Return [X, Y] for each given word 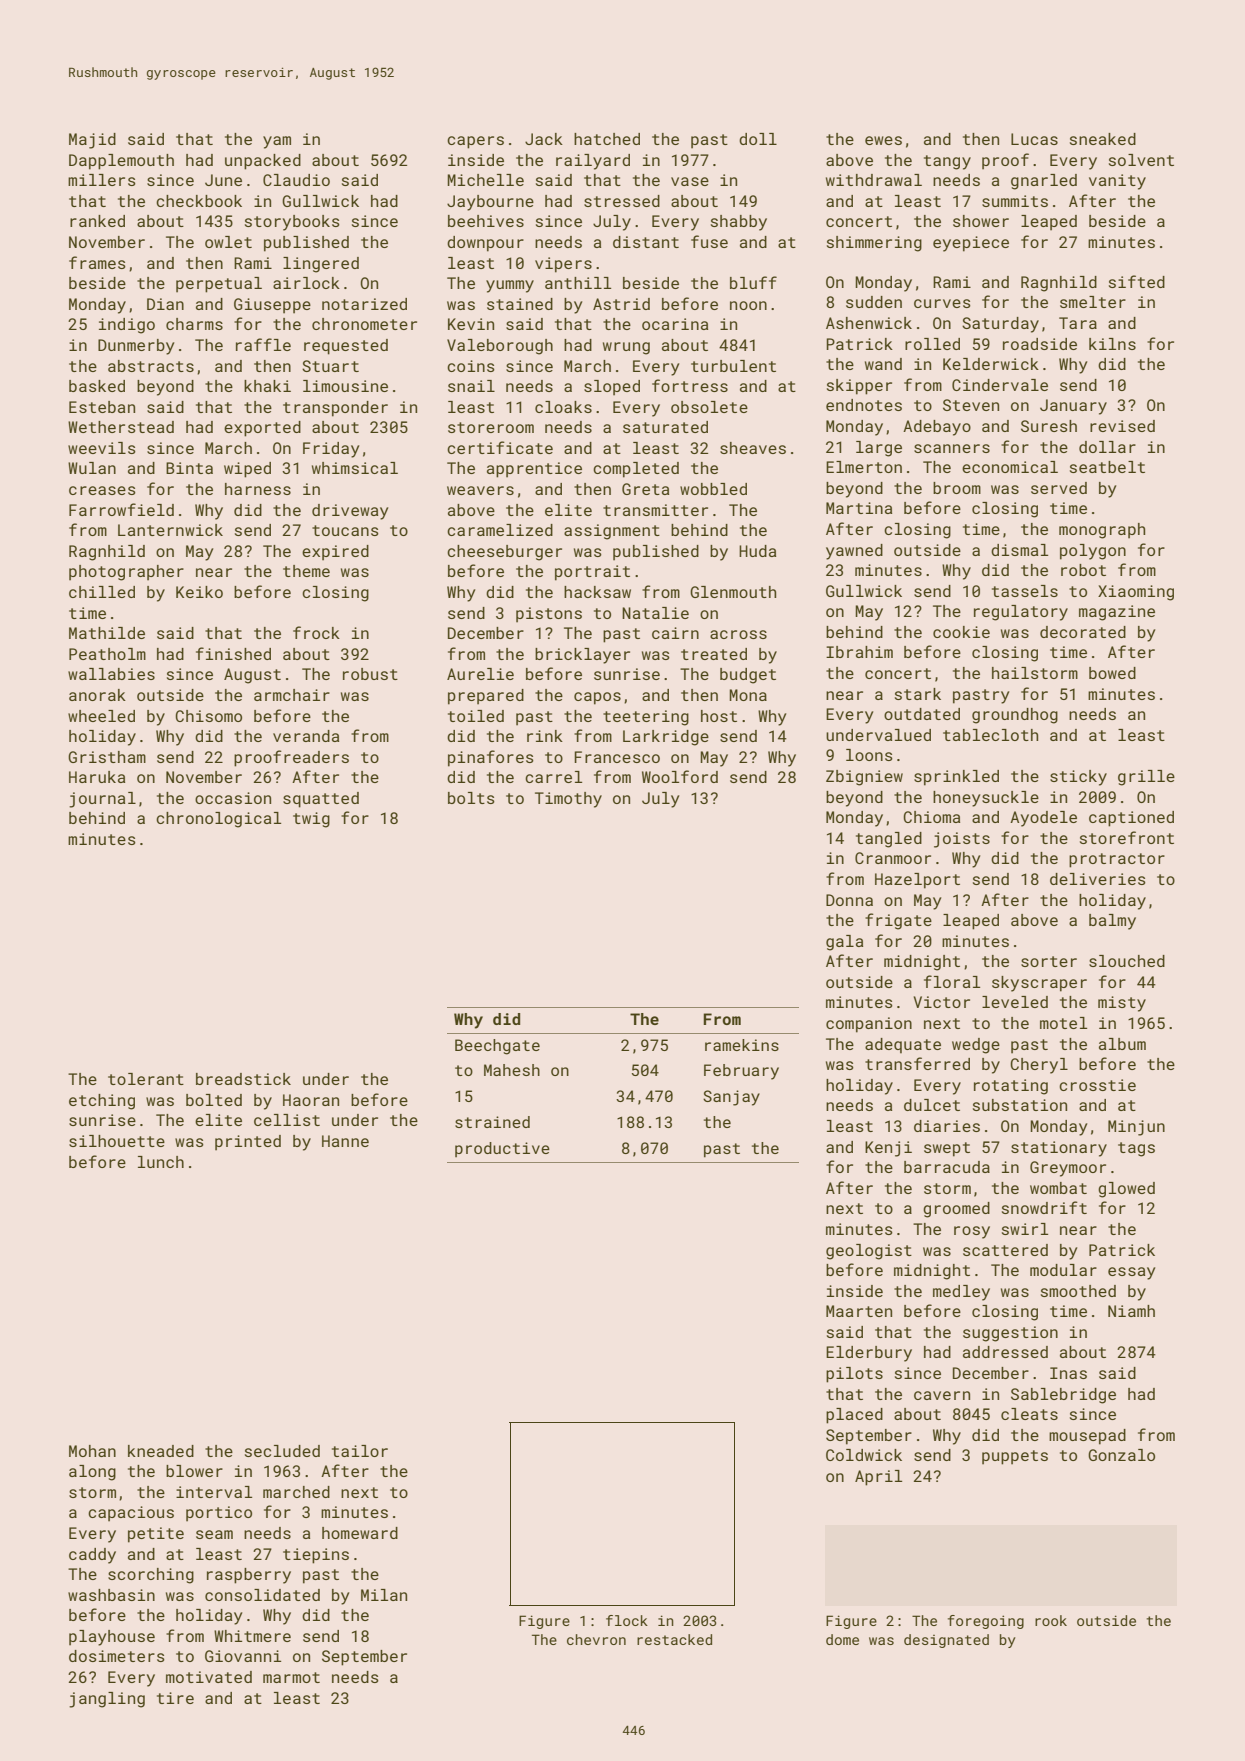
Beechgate [497, 1047]
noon [748, 305]
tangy [947, 162]
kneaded [161, 1451]
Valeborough [500, 347]
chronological [218, 820]
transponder [335, 409]
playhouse [112, 1638]
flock [627, 1620]
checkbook [199, 201]
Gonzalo [1121, 1455]
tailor [360, 1451]
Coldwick [864, 1455]
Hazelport [917, 881]
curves [942, 303]
